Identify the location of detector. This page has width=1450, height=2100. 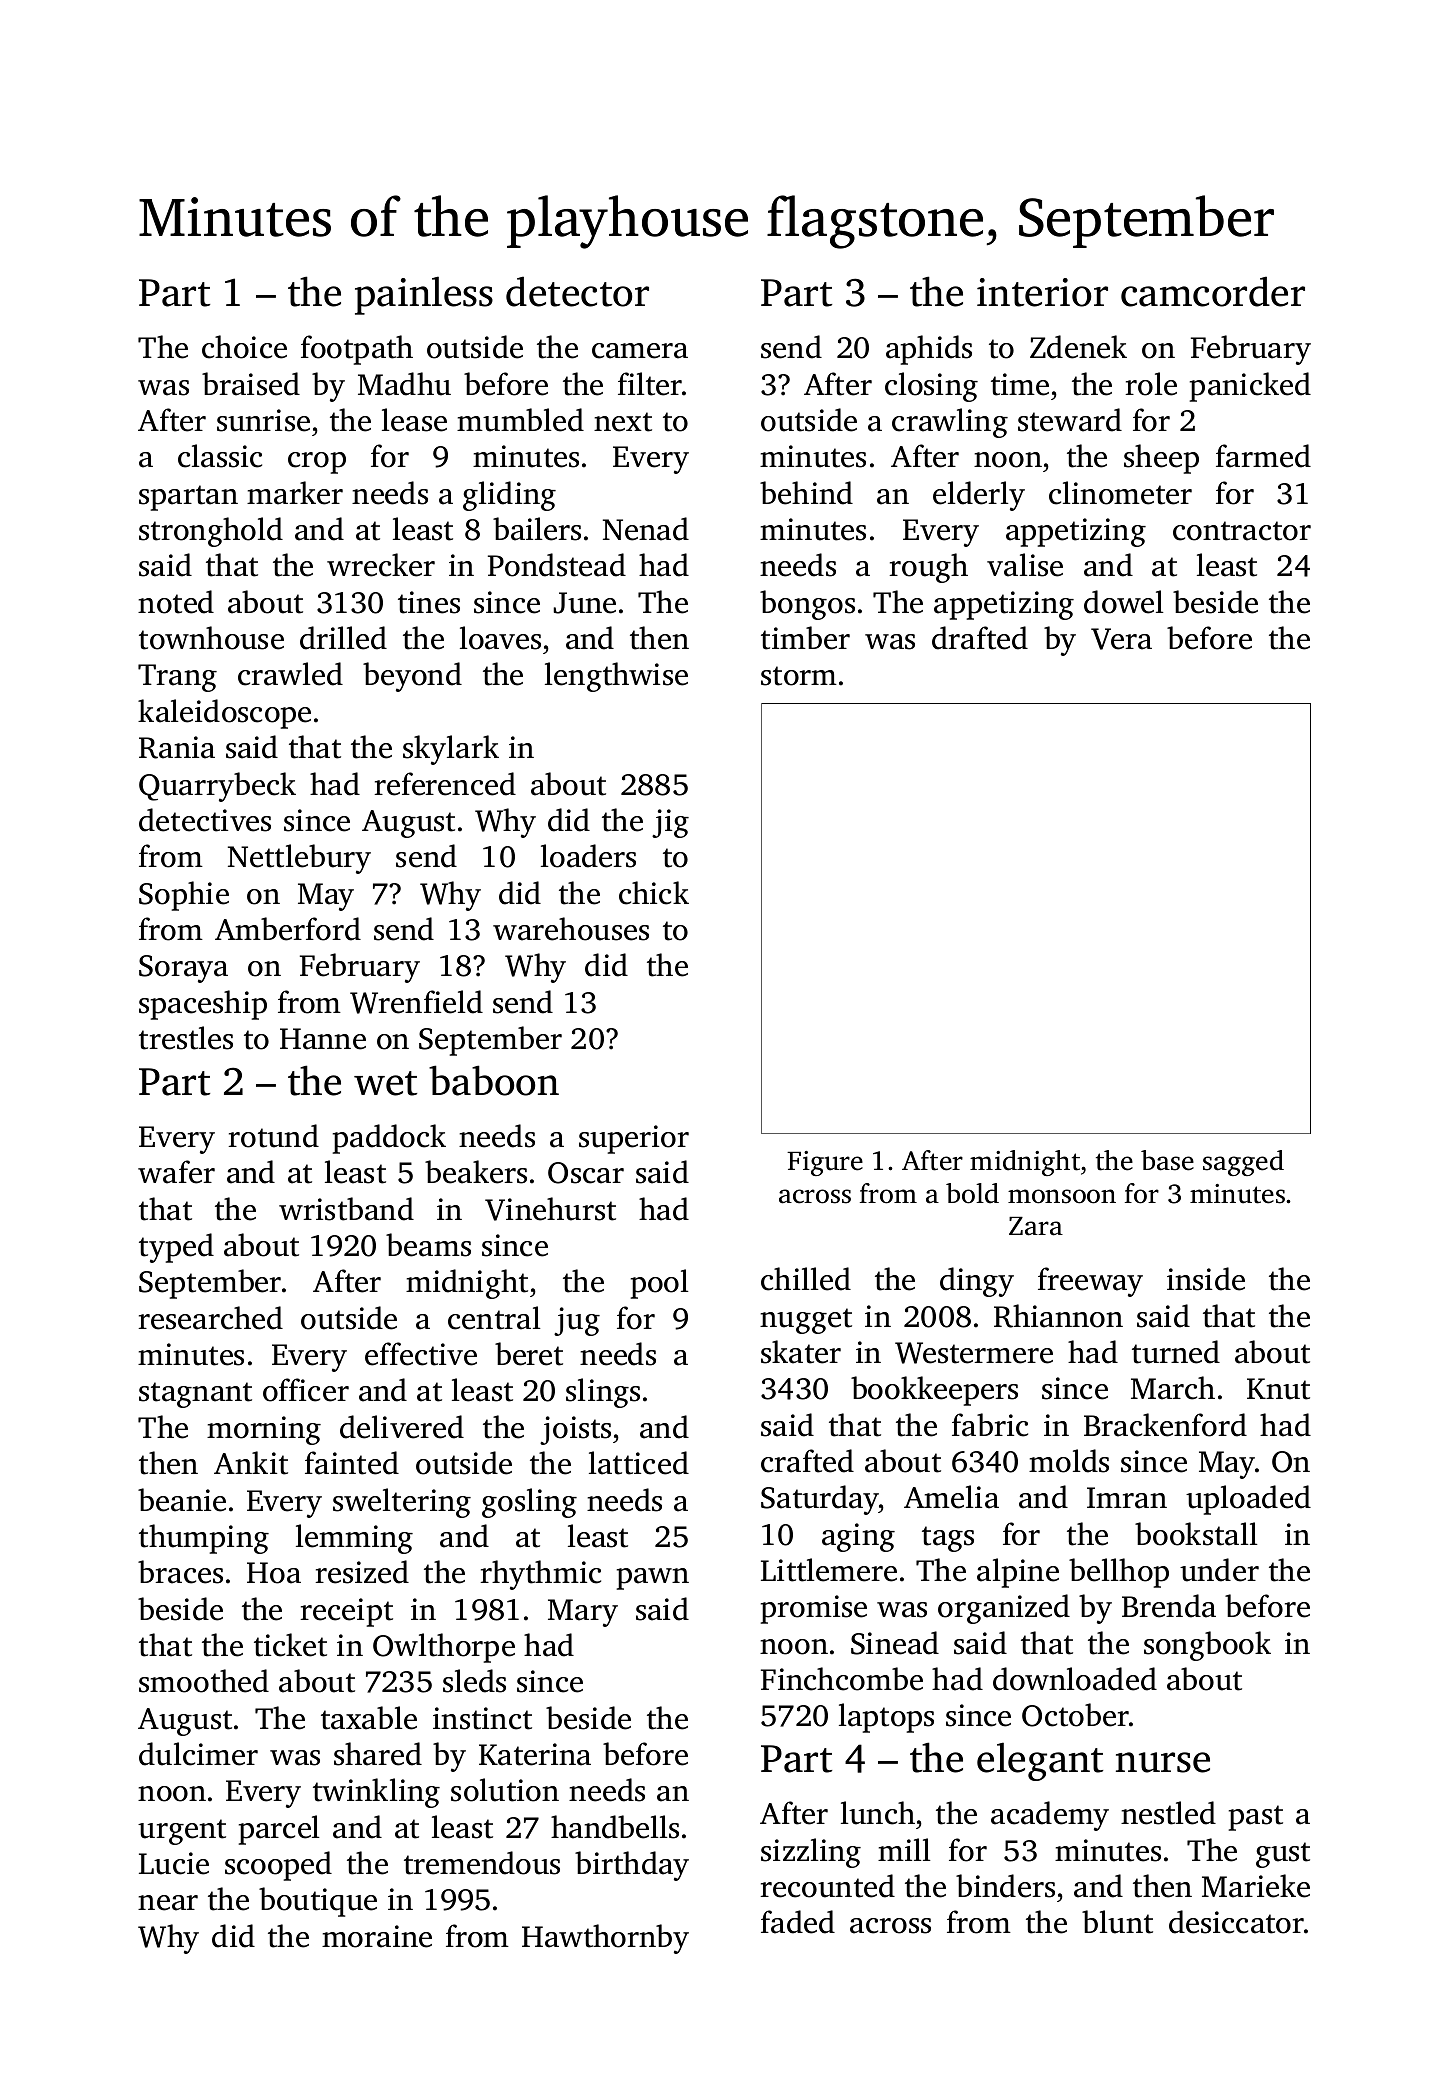
(577, 291).
